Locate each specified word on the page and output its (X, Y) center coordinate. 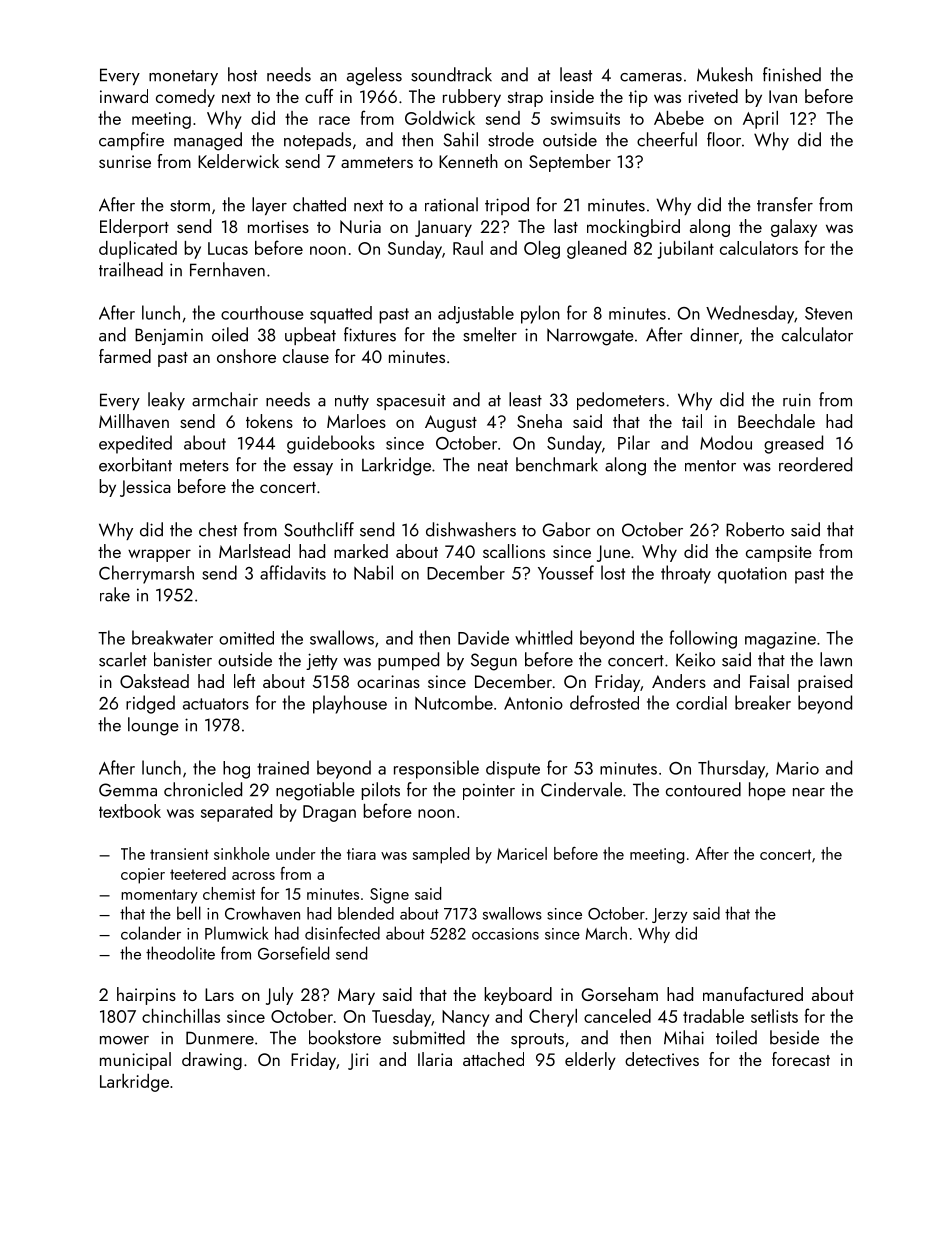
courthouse (262, 313)
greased (793, 444)
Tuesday (401, 1018)
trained (283, 768)
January (443, 228)
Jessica (145, 488)
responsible (436, 769)
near (809, 792)
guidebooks (331, 444)
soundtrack (451, 74)
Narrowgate (590, 337)
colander (151, 933)
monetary (183, 77)
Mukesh (725, 74)
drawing (212, 1061)
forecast (801, 1059)
